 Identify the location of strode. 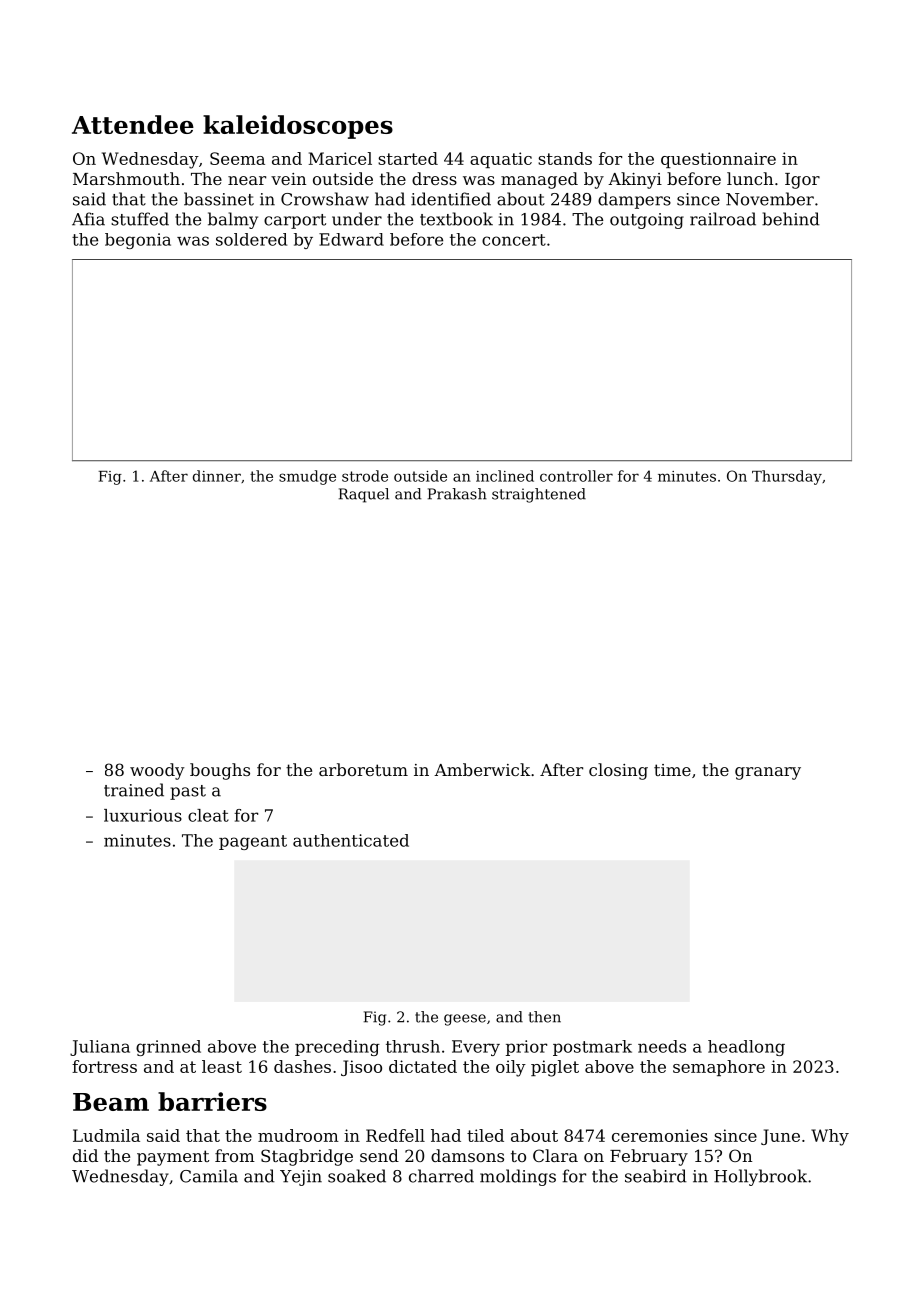
(365, 476).
